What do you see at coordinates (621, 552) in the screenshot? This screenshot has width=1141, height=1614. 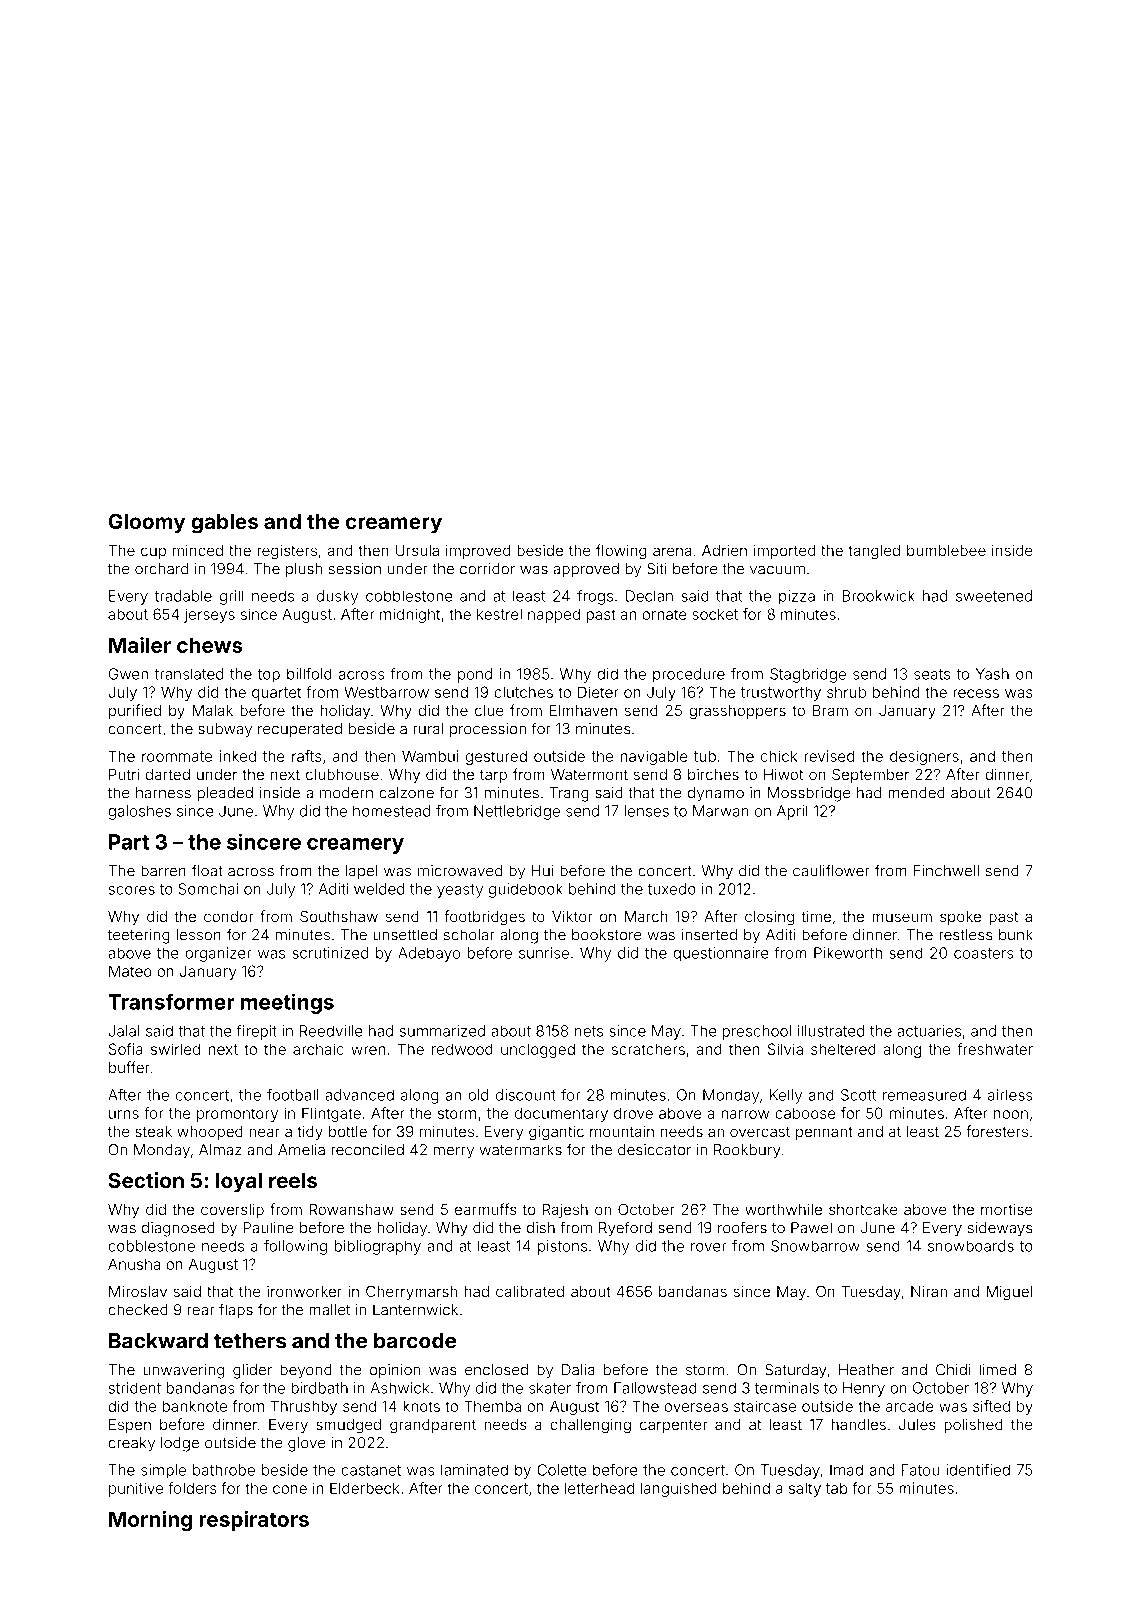 I see `flowing` at bounding box center [621, 552].
